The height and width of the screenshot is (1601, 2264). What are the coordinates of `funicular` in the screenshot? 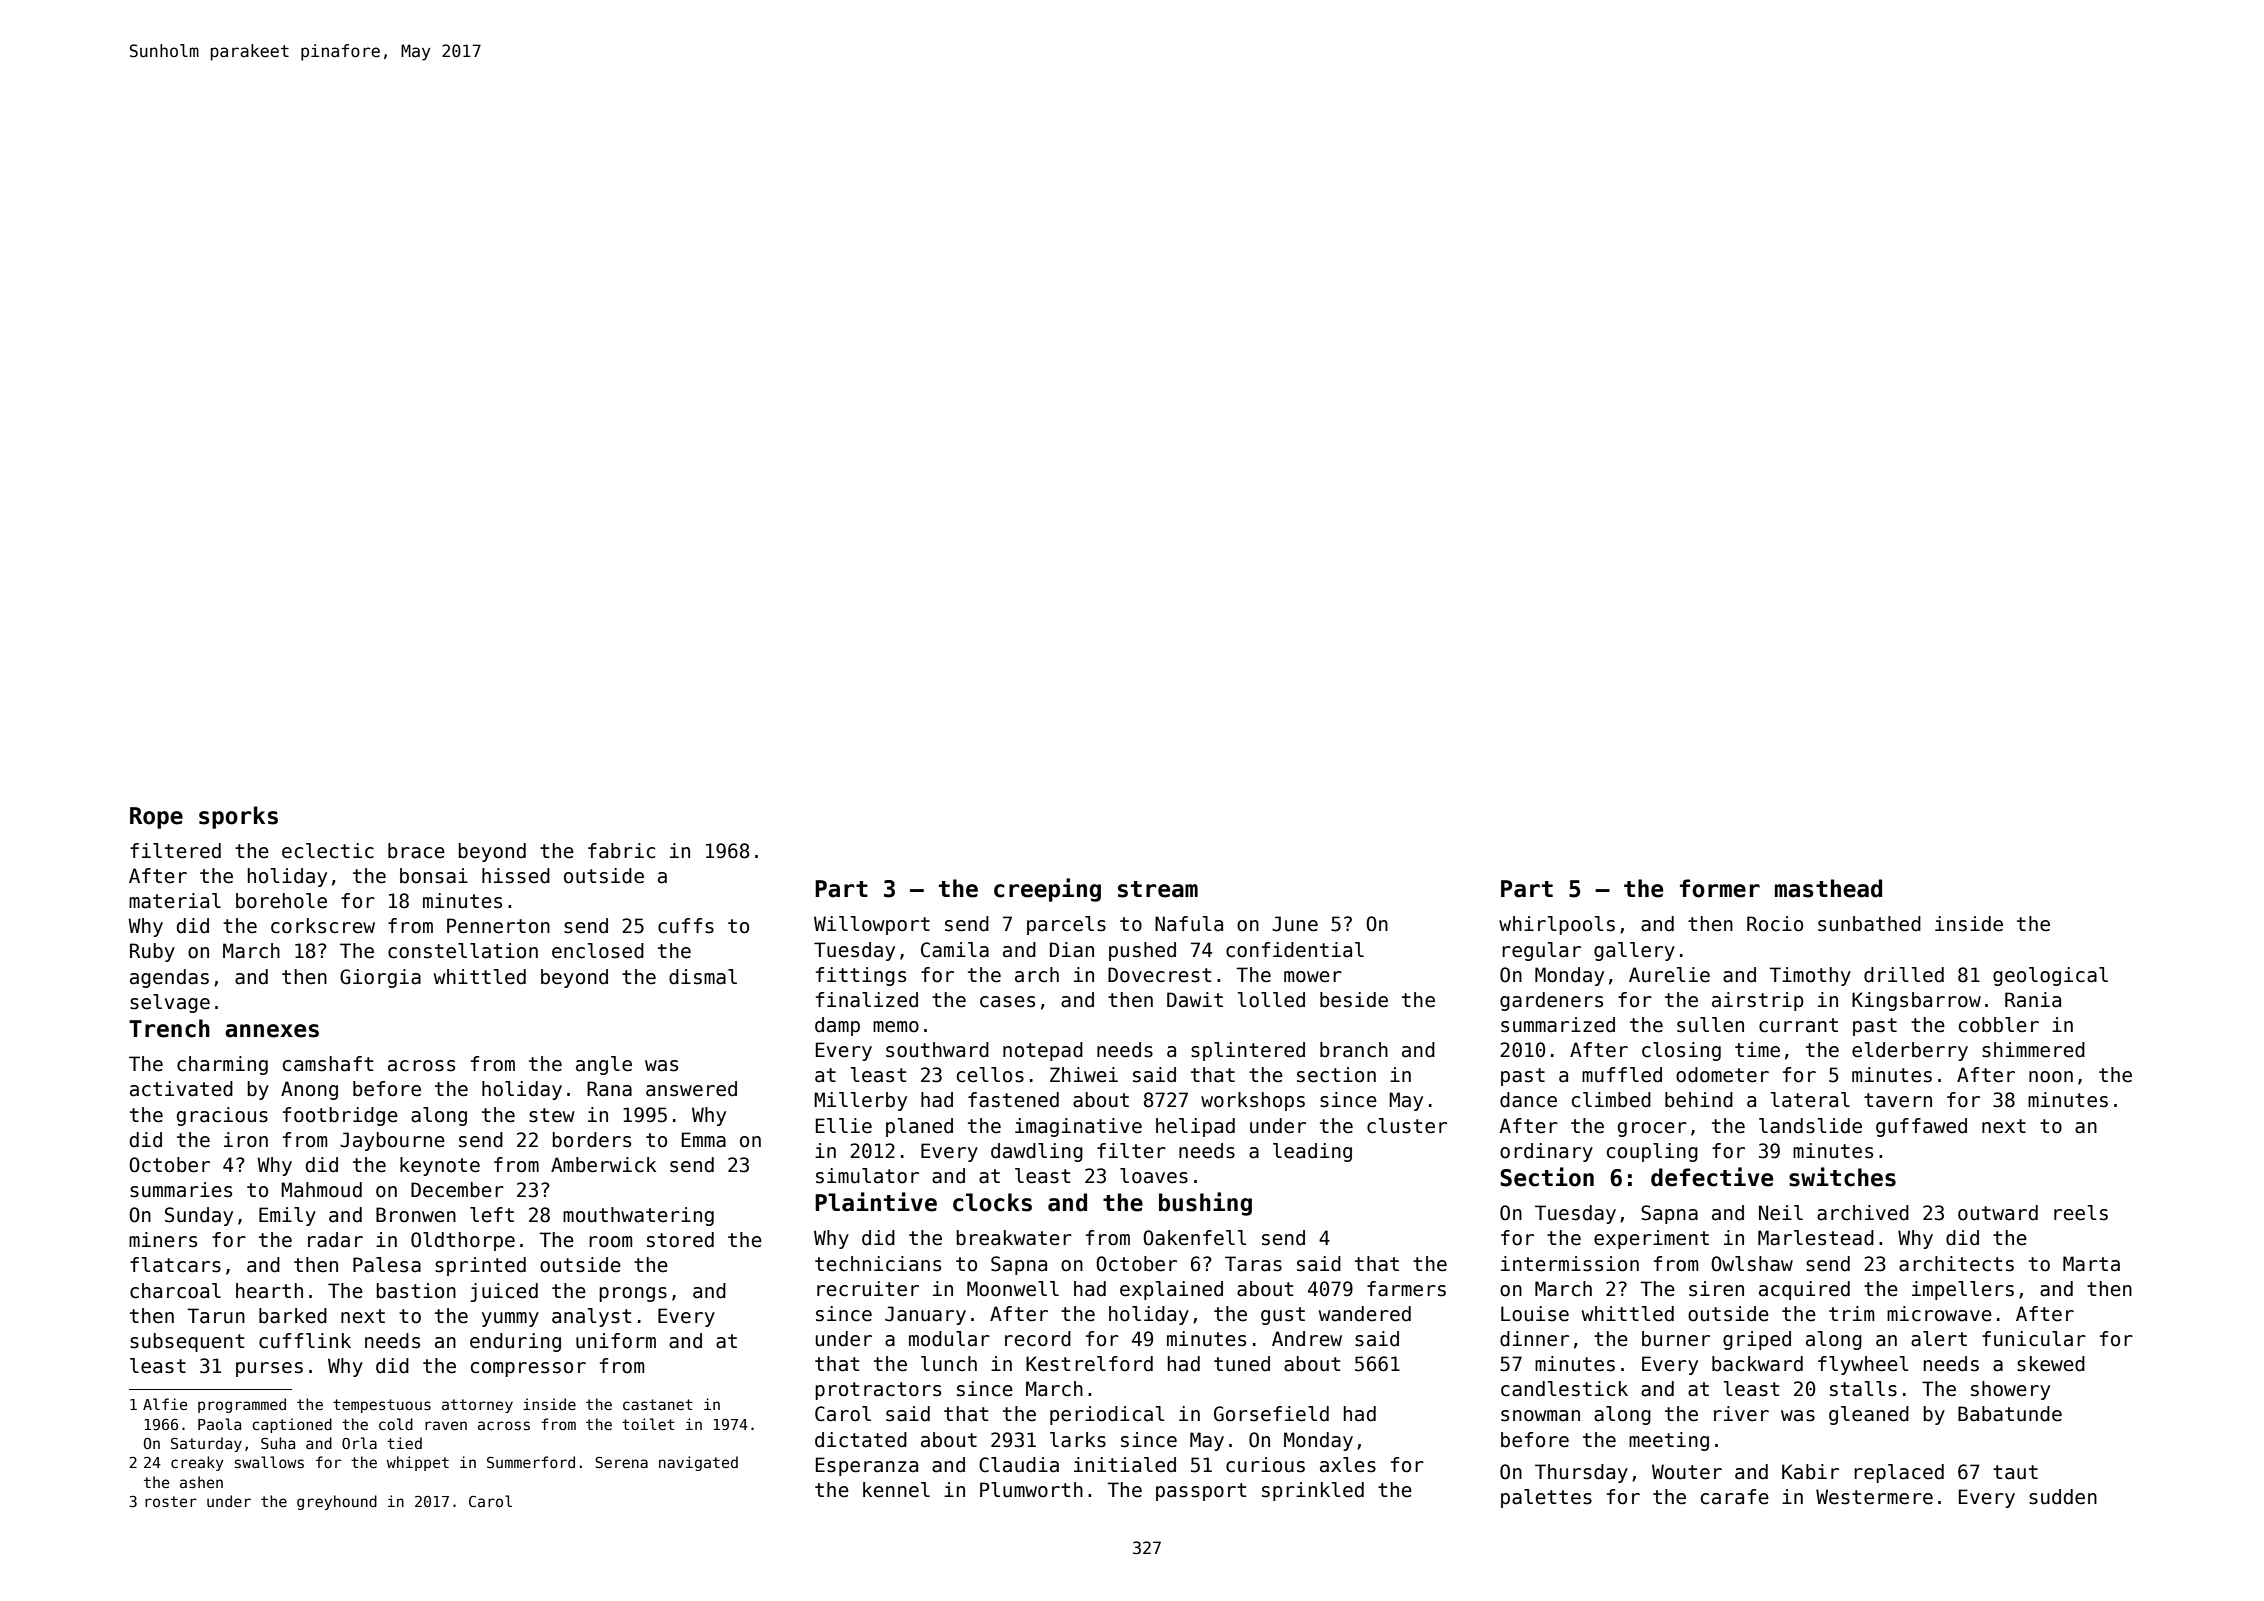 It's located at (2034, 1339).
